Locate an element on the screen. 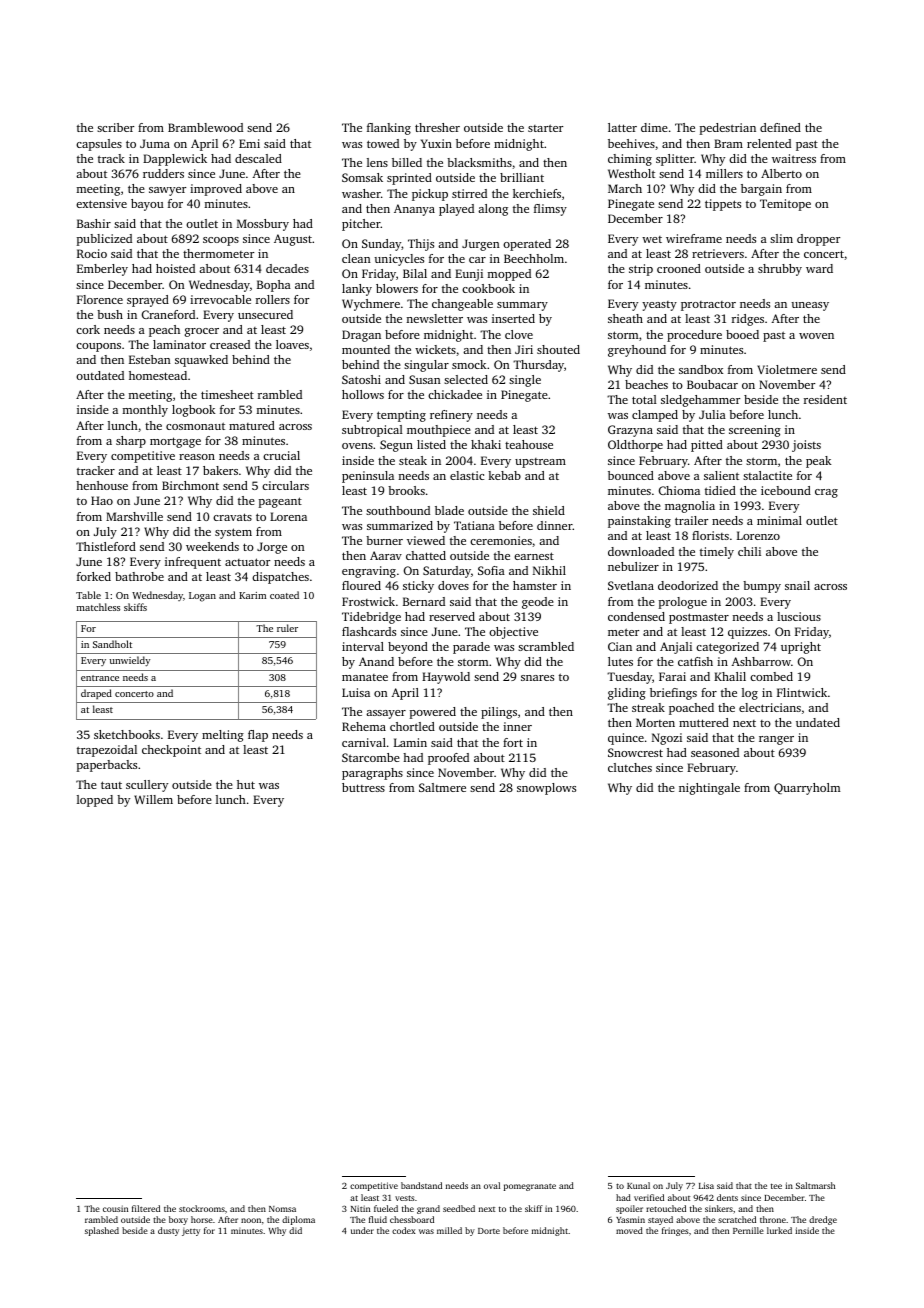 Image resolution: width=924 pixels, height=1308 pixels. ranger is located at coordinates (776, 740).
